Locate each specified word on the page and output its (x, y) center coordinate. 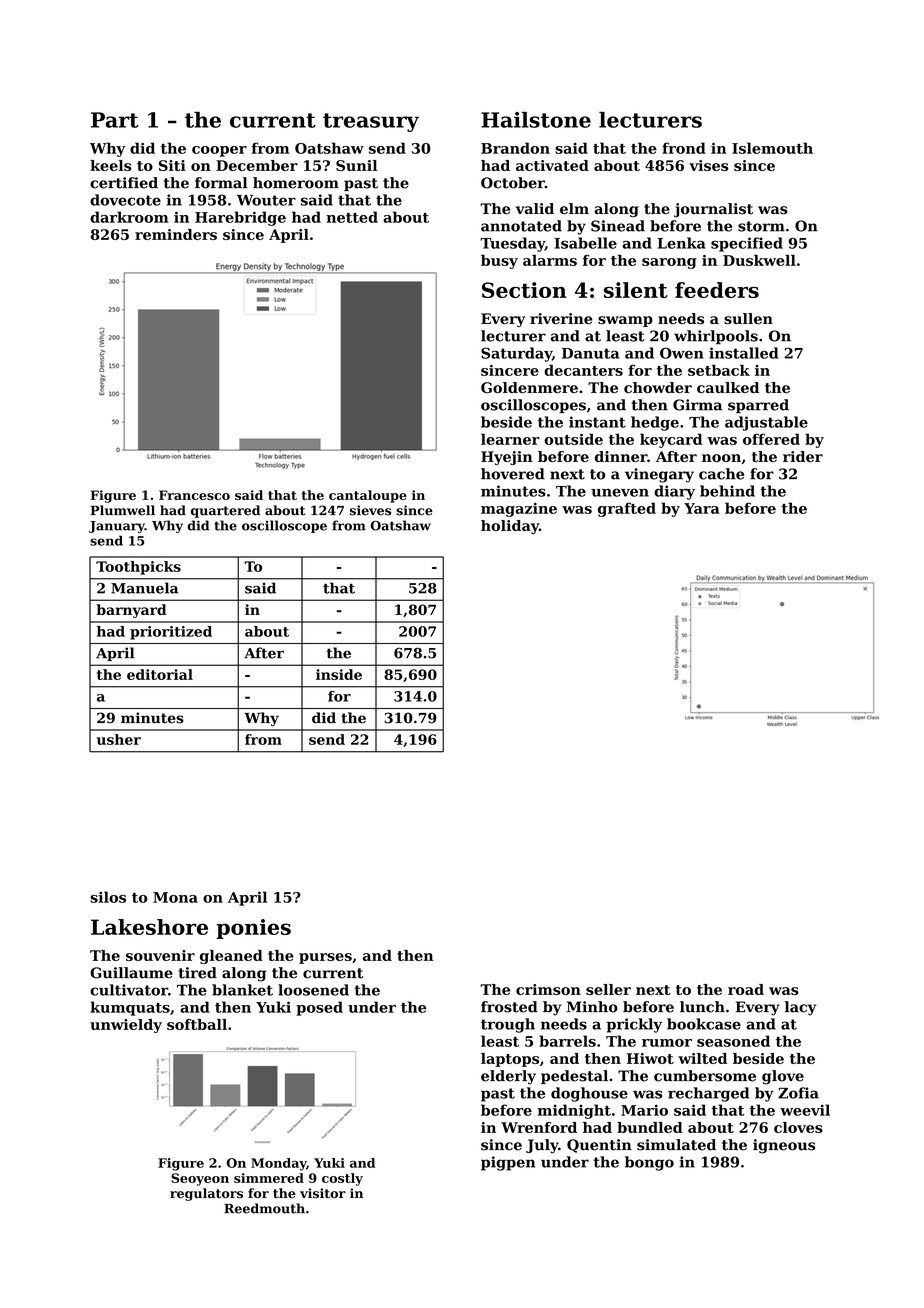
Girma (697, 405)
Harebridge (240, 218)
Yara (702, 508)
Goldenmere (529, 387)
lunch (702, 1007)
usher (119, 739)
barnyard (131, 611)
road (746, 989)
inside (339, 674)
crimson (548, 989)
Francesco (194, 495)
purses (325, 958)
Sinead (618, 226)
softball (197, 1024)
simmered (269, 1178)
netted (352, 217)
